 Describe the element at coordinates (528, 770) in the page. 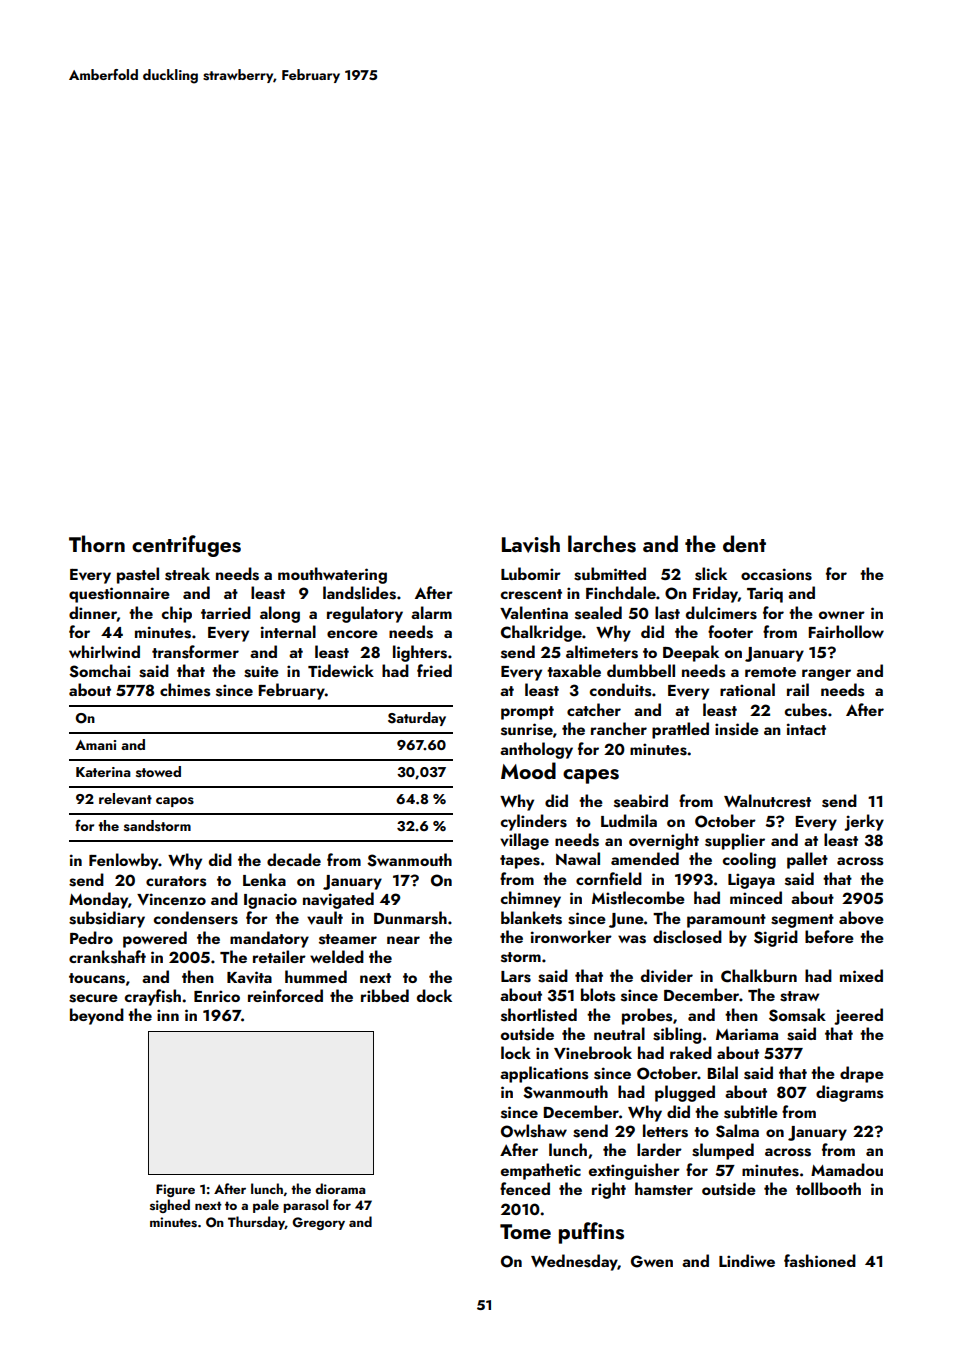

I see `Mood` at that location.
